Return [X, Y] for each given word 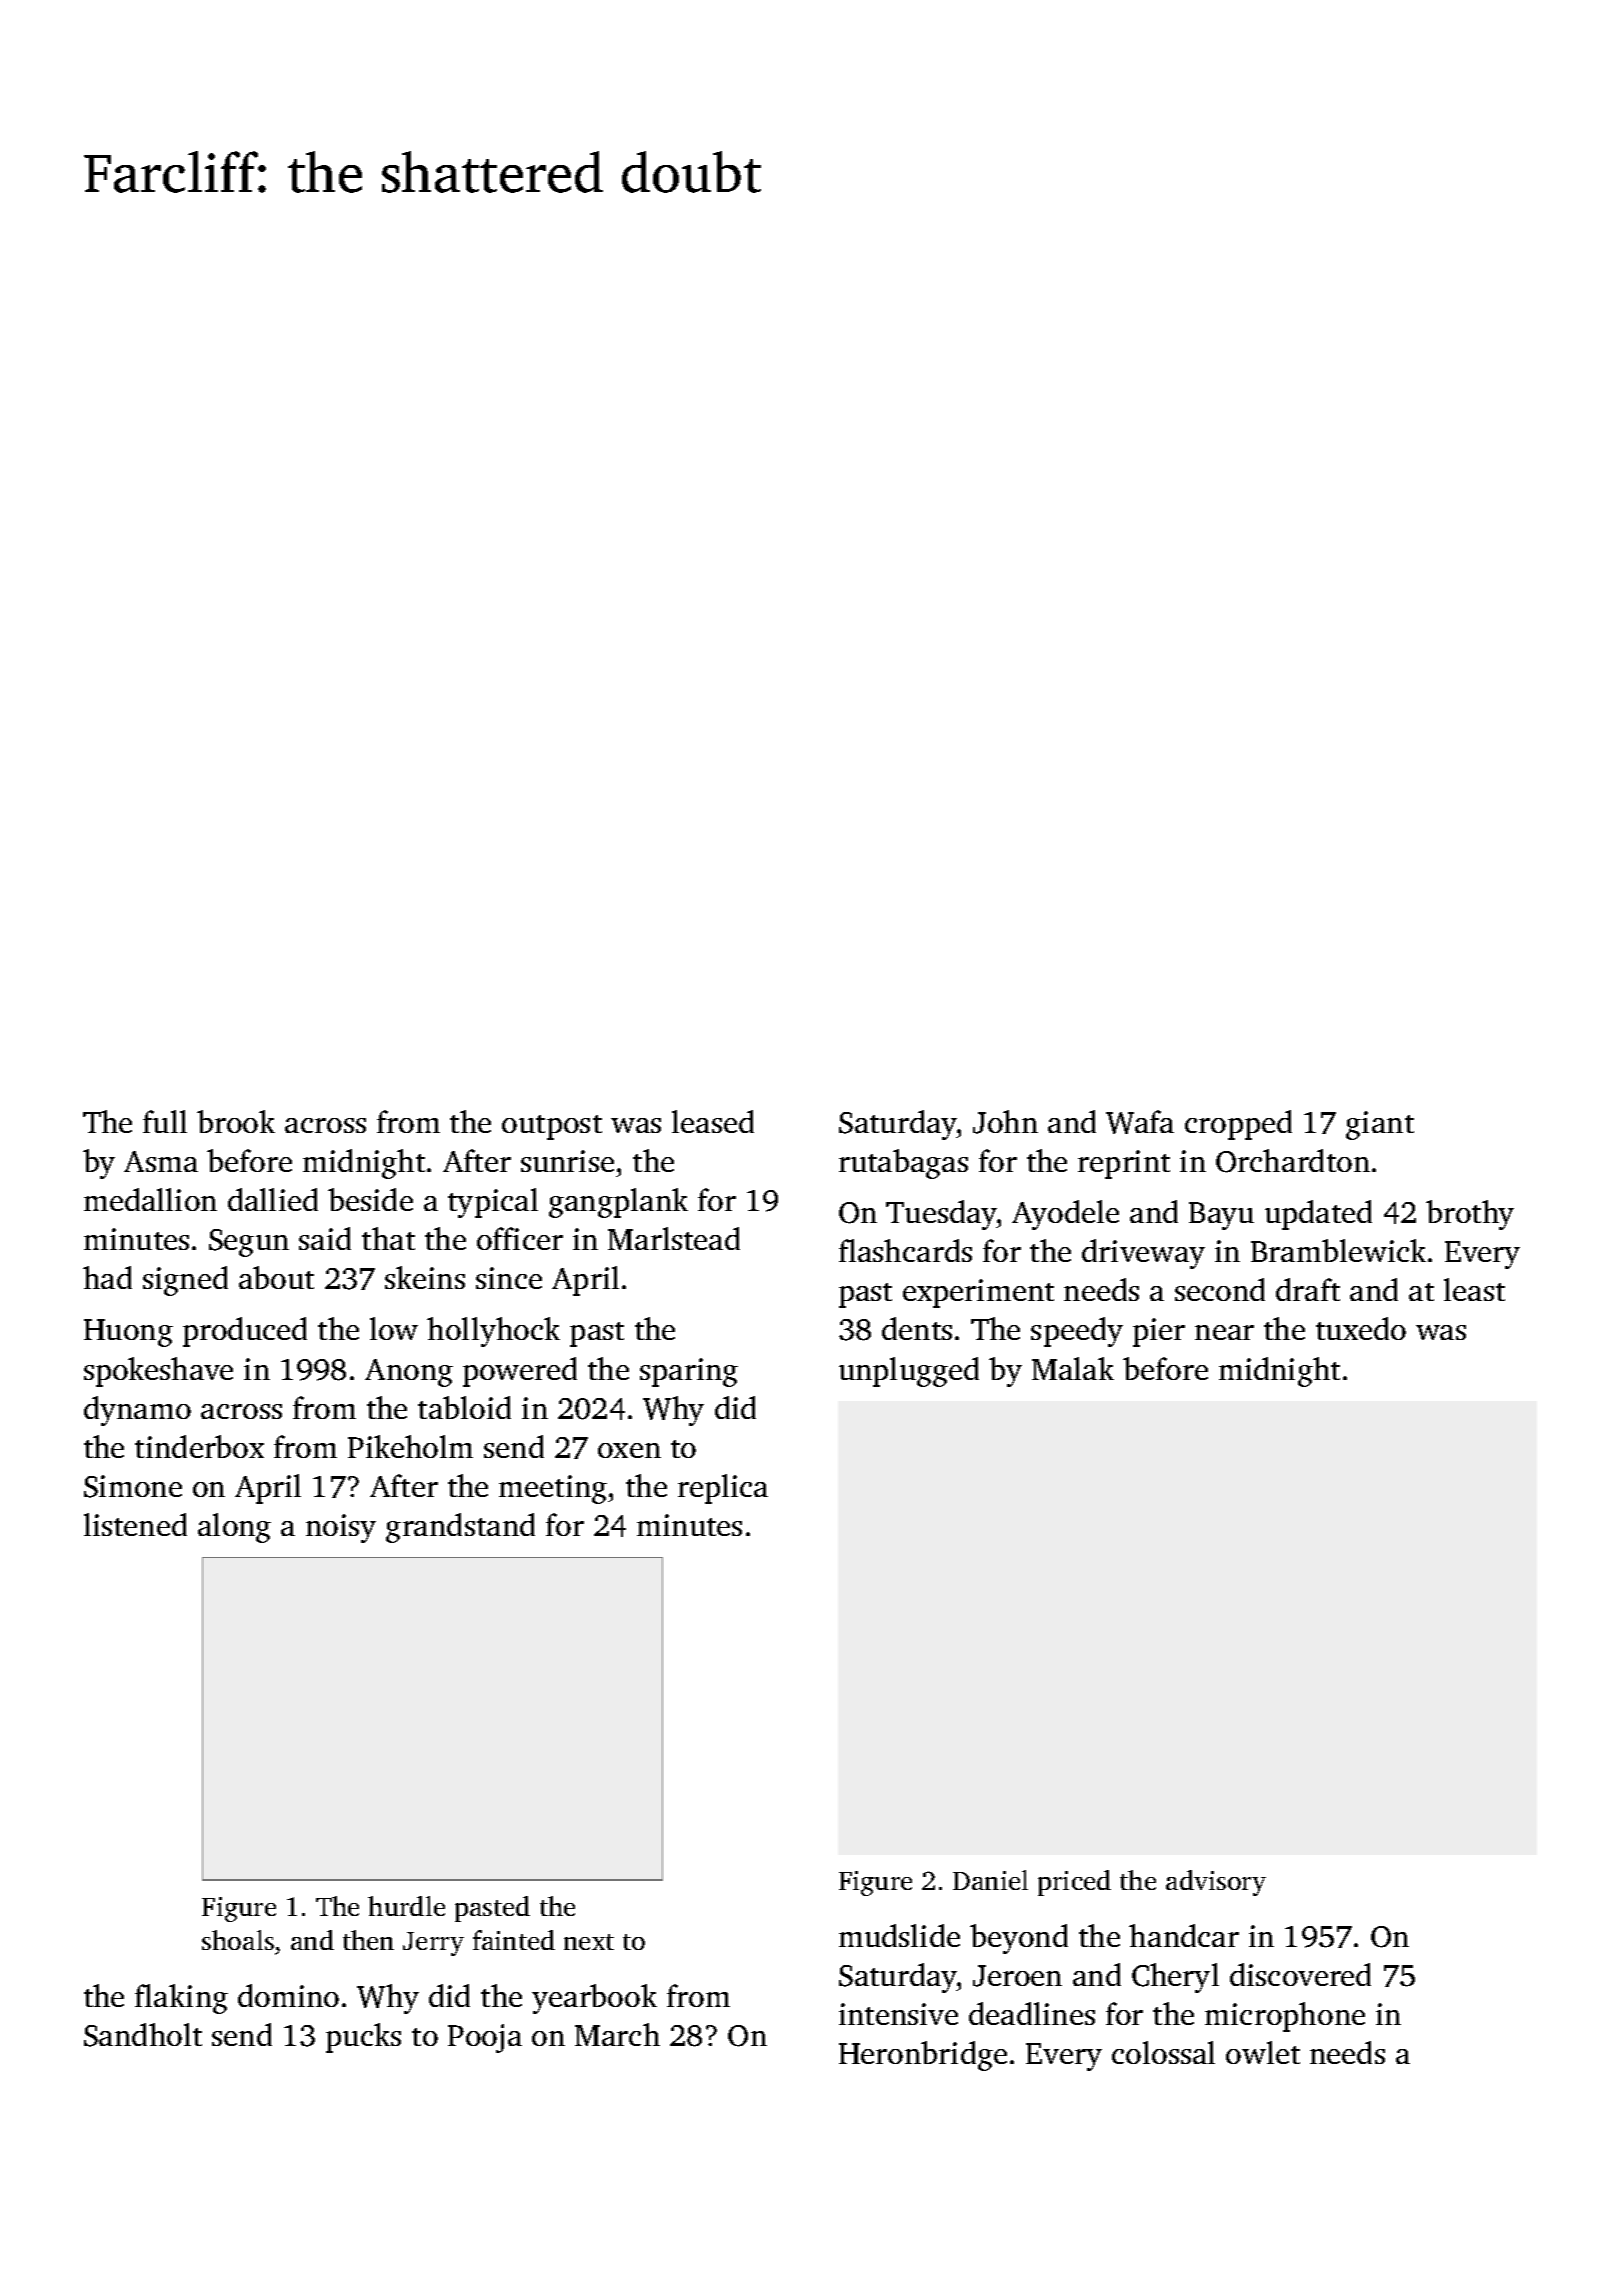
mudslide [899, 1935]
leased [713, 1121]
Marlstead [674, 1238]
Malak [1073, 1368]
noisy [341, 1528]
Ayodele [1065, 1215]
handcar [1184, 1935]
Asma [161, 1161]
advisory [1216, 1883]
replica [723, 1489]
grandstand [460, 1528]
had [107, 1277]
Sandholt [143, 2035]
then [368, 1940]
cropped [1238, 1125]
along [234, 1528]
